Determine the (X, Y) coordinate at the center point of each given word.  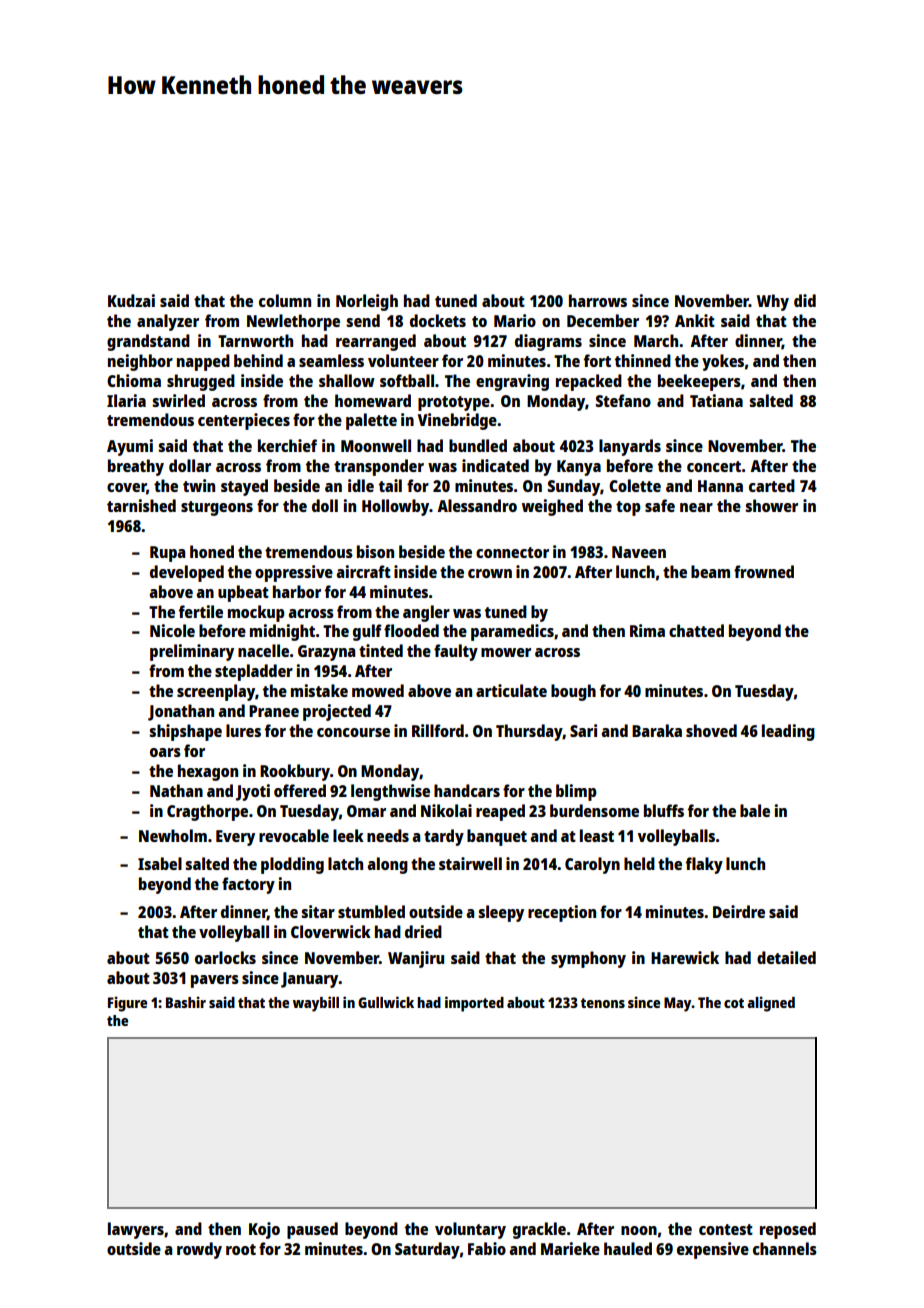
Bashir (186, 1002)
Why (773, 302)
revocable (294, 835)
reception (562, 913)
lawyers (136, 1230)
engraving (512, 382)
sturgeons (217, 508)
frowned (764, 571)
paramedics (512, 632)
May (678, 1004)
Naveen (639, 552)
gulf (367, 632)
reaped (500, 812)
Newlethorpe (293, 322)
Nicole (172, 630)
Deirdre (739, 911)
